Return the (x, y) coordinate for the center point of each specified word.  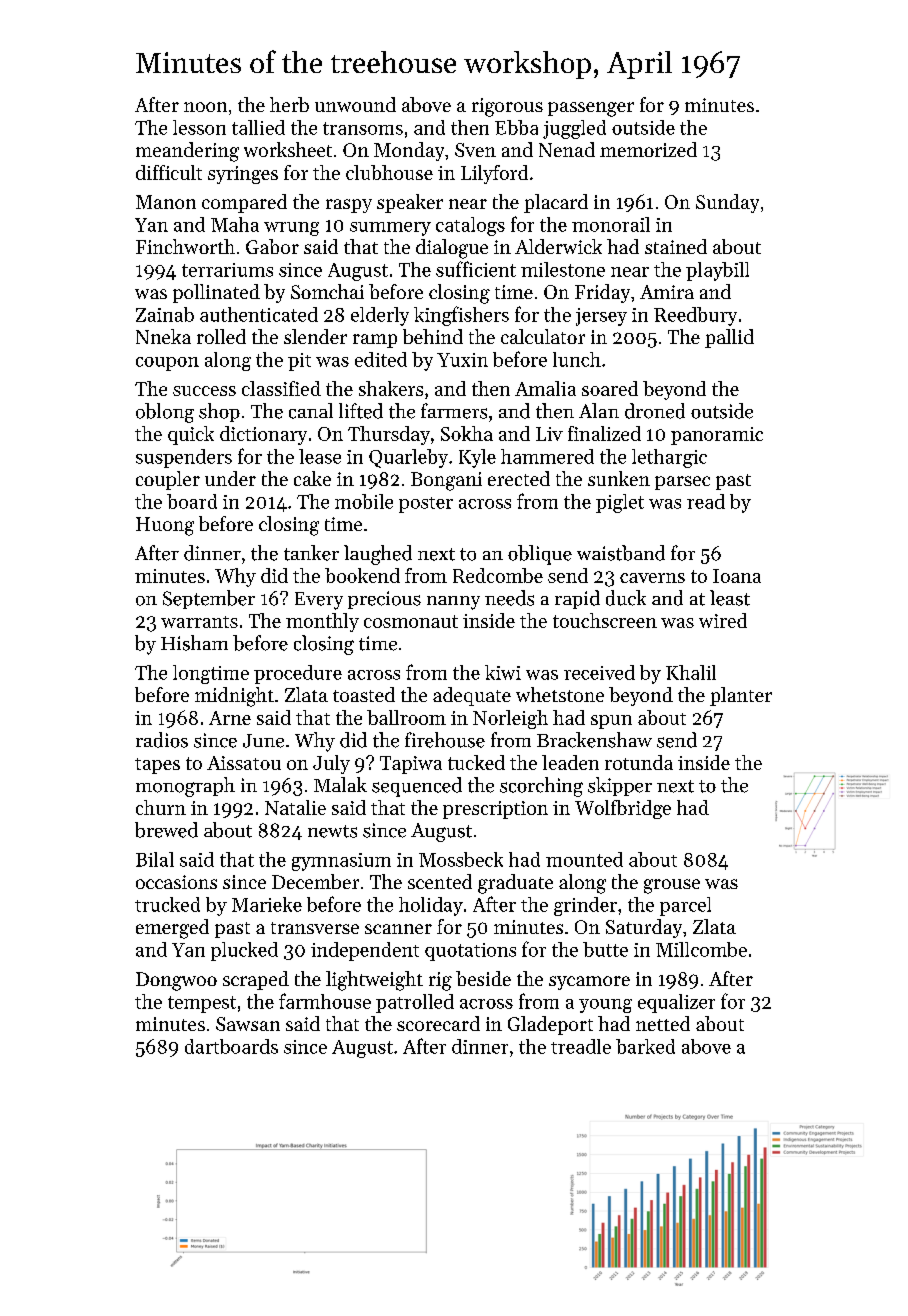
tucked (476, 762)
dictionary (263, 435)
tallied (258, 127)
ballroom (406, 717)
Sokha (467, 433)
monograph (185, 787)
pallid (729, 338)
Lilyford (494, 174)
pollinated (216, 293)
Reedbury (695, 316)
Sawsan (248, 1024)
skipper (620, 786)
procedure (298, 674)
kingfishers (461, 316)
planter (741, 696)
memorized (648, 149)
